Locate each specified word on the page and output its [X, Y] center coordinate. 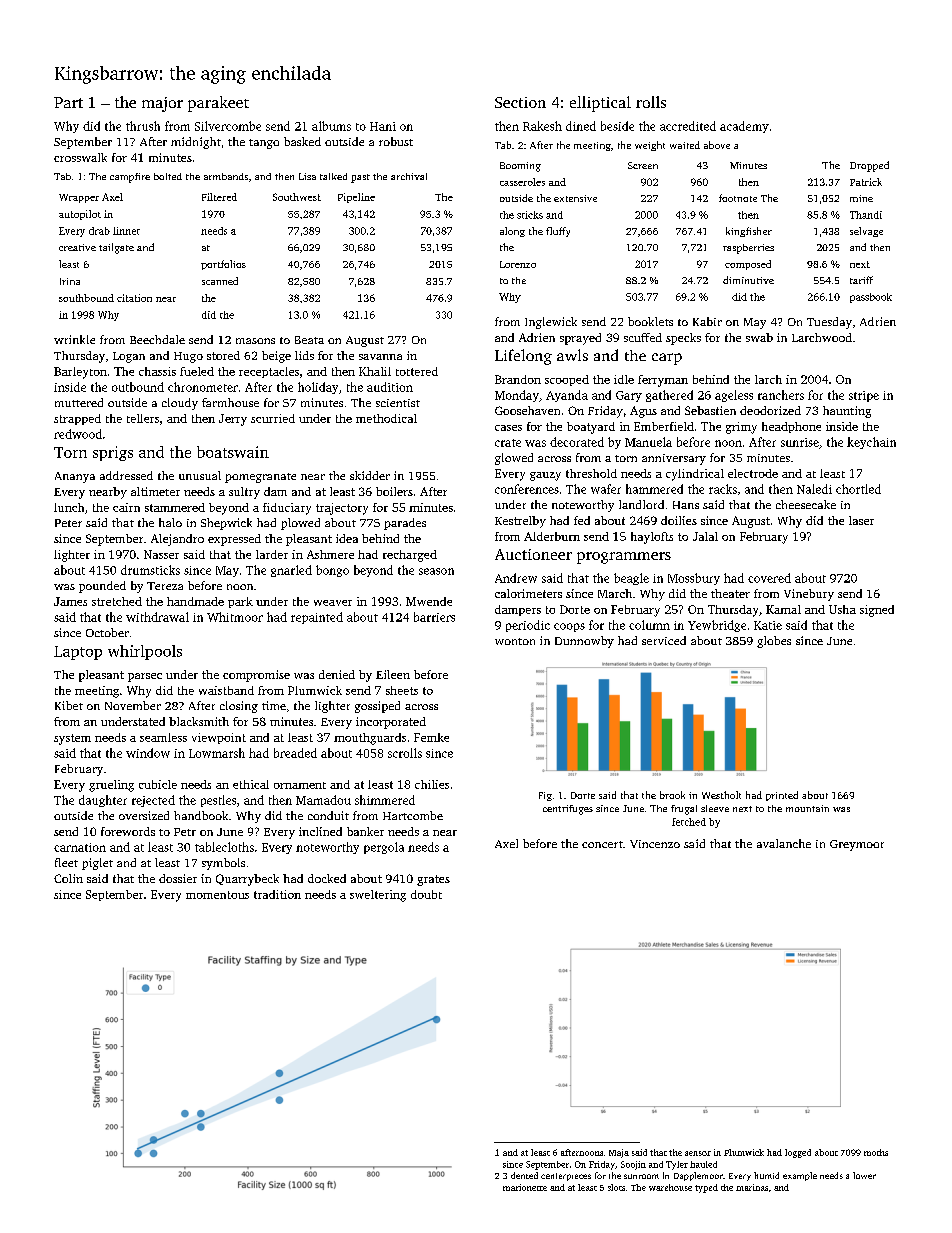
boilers [394, 491]
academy [744, 127]
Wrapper [79, 198]
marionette [525, 1187]
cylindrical [695, 475]
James [70, 601]
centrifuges [568, 810]
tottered [417, 371]
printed [782, 796]
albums [331, 126]
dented [524, 1175]
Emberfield [664, 426]
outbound [138, 387]
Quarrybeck [247, 880]
